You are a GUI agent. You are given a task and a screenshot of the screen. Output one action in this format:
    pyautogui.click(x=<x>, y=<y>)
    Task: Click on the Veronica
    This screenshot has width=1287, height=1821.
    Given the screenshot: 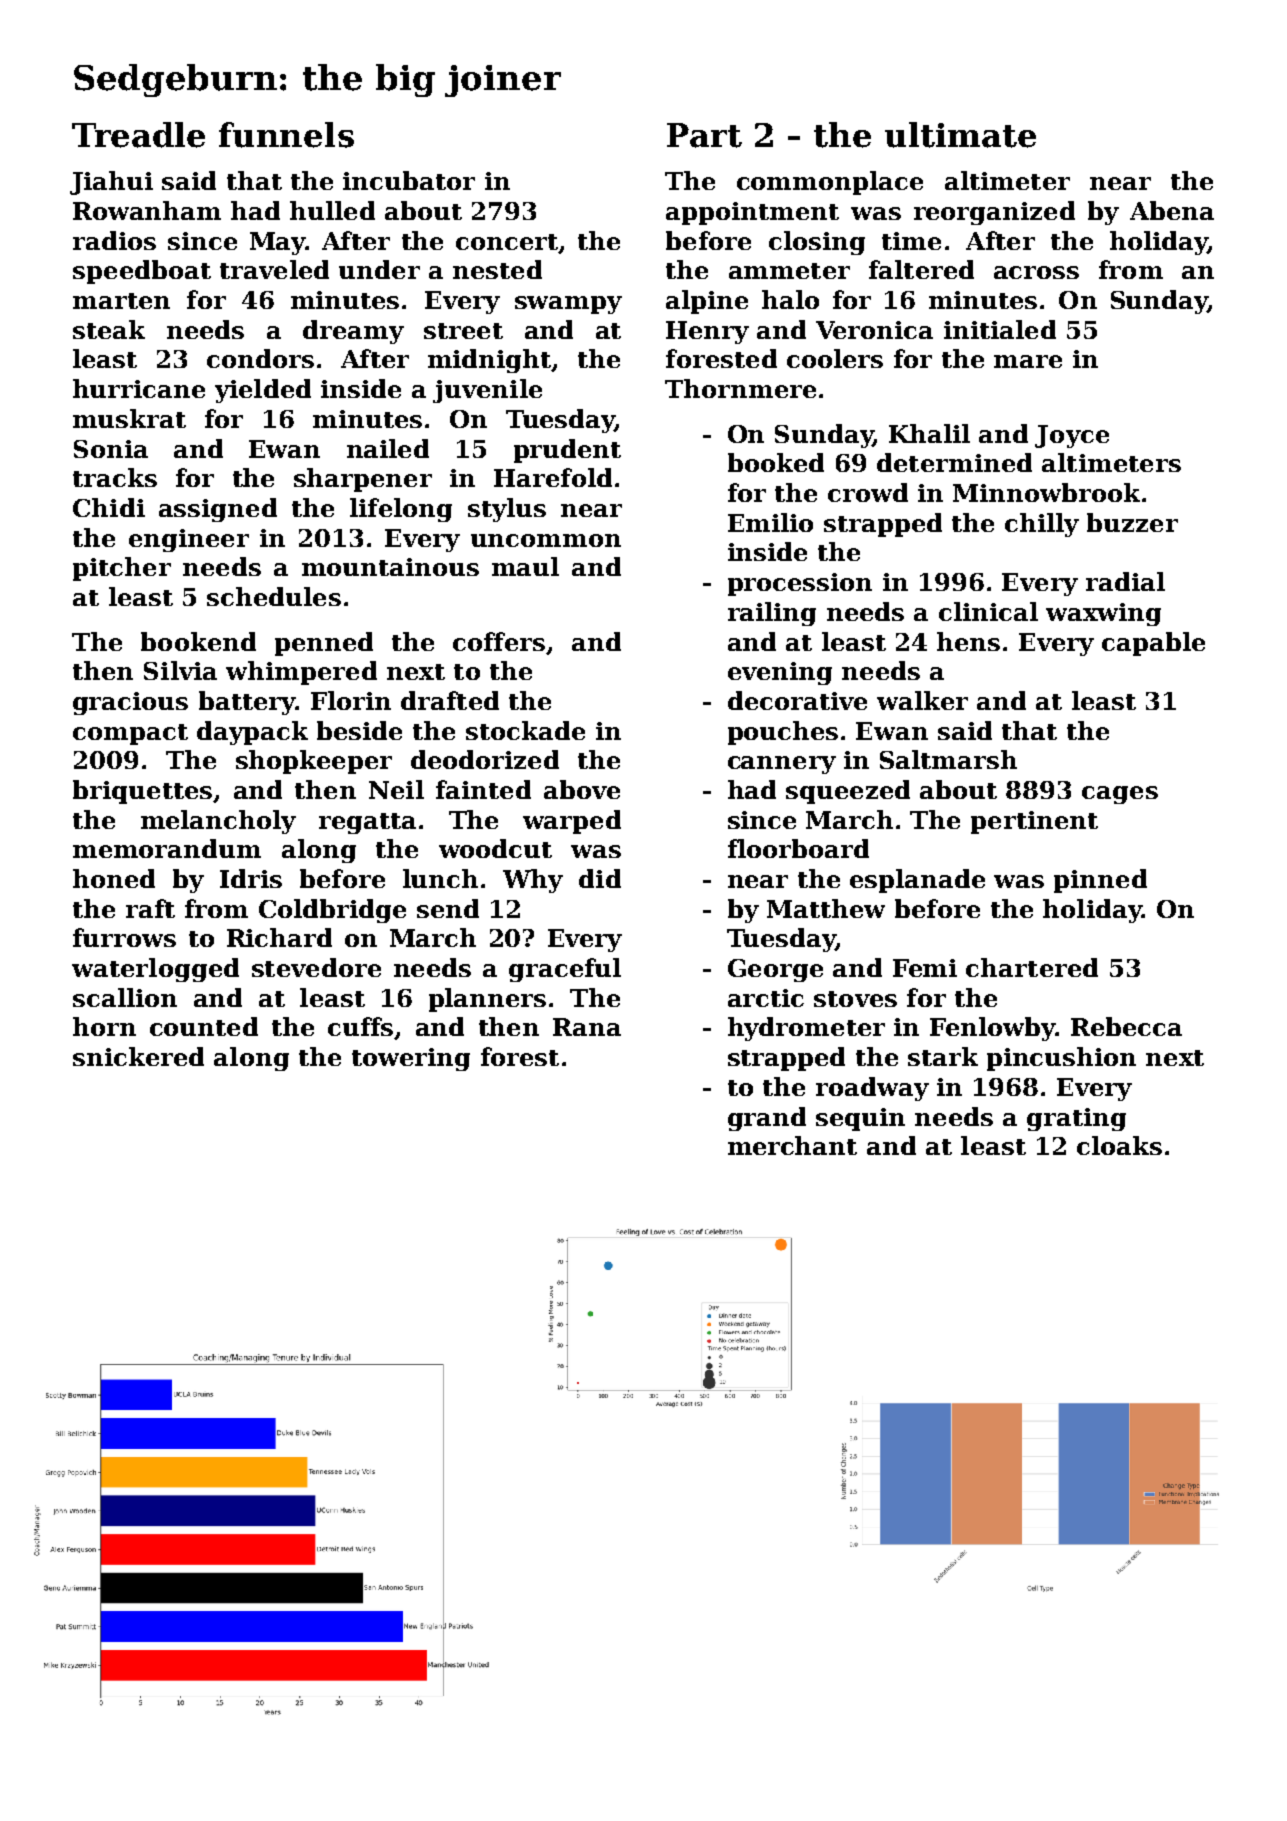 What is the action you would take?
    pyautogui.click(x=874, y=330)
